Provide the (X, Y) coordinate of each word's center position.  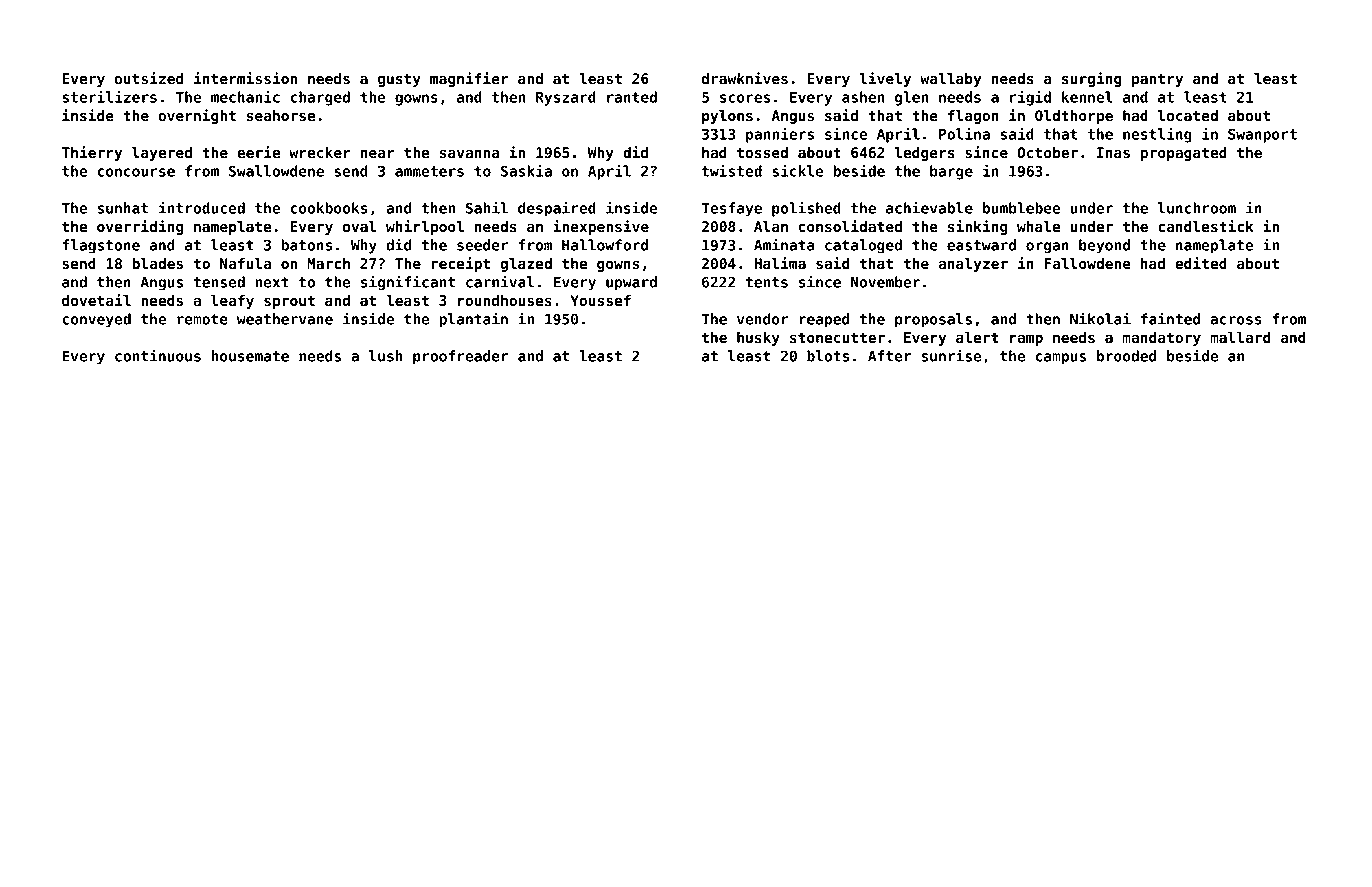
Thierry (92, 153)
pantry (1157, 80)
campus (1060, 359)
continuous (158, 355)
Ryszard (566, 98)
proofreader (461, 357)
